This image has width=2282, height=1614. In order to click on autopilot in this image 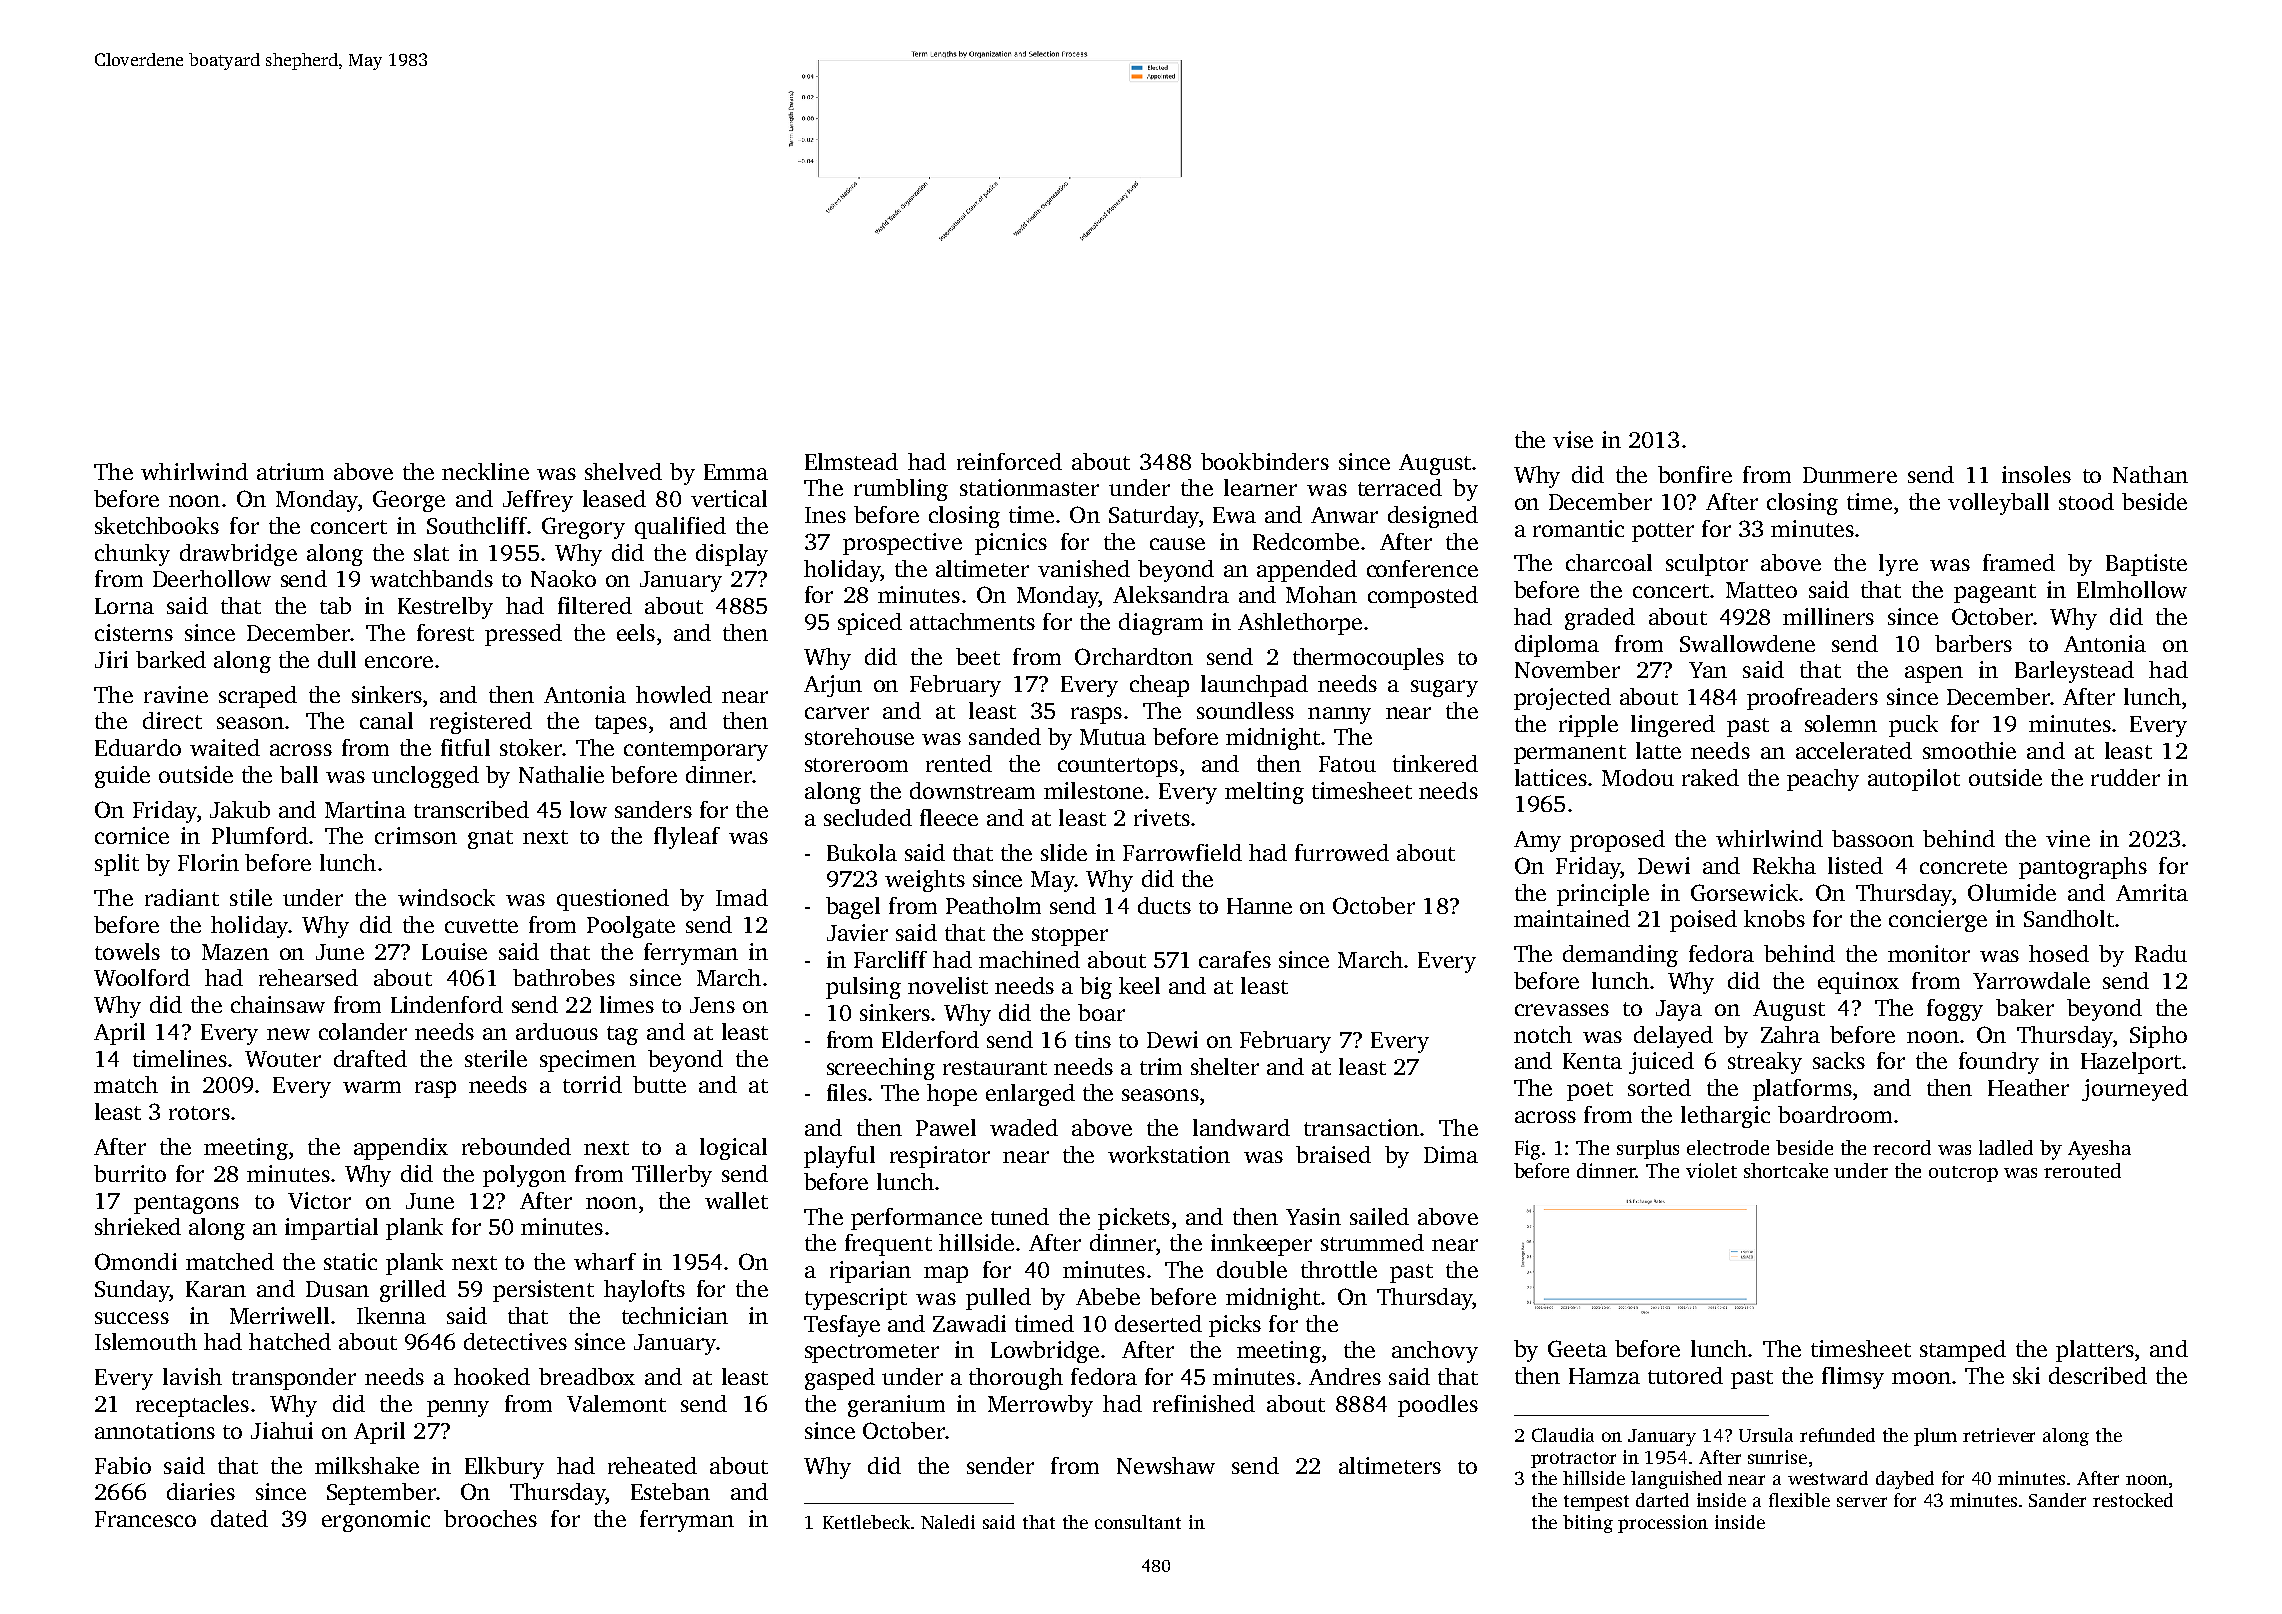, I will do `click(1914, 780)`.
